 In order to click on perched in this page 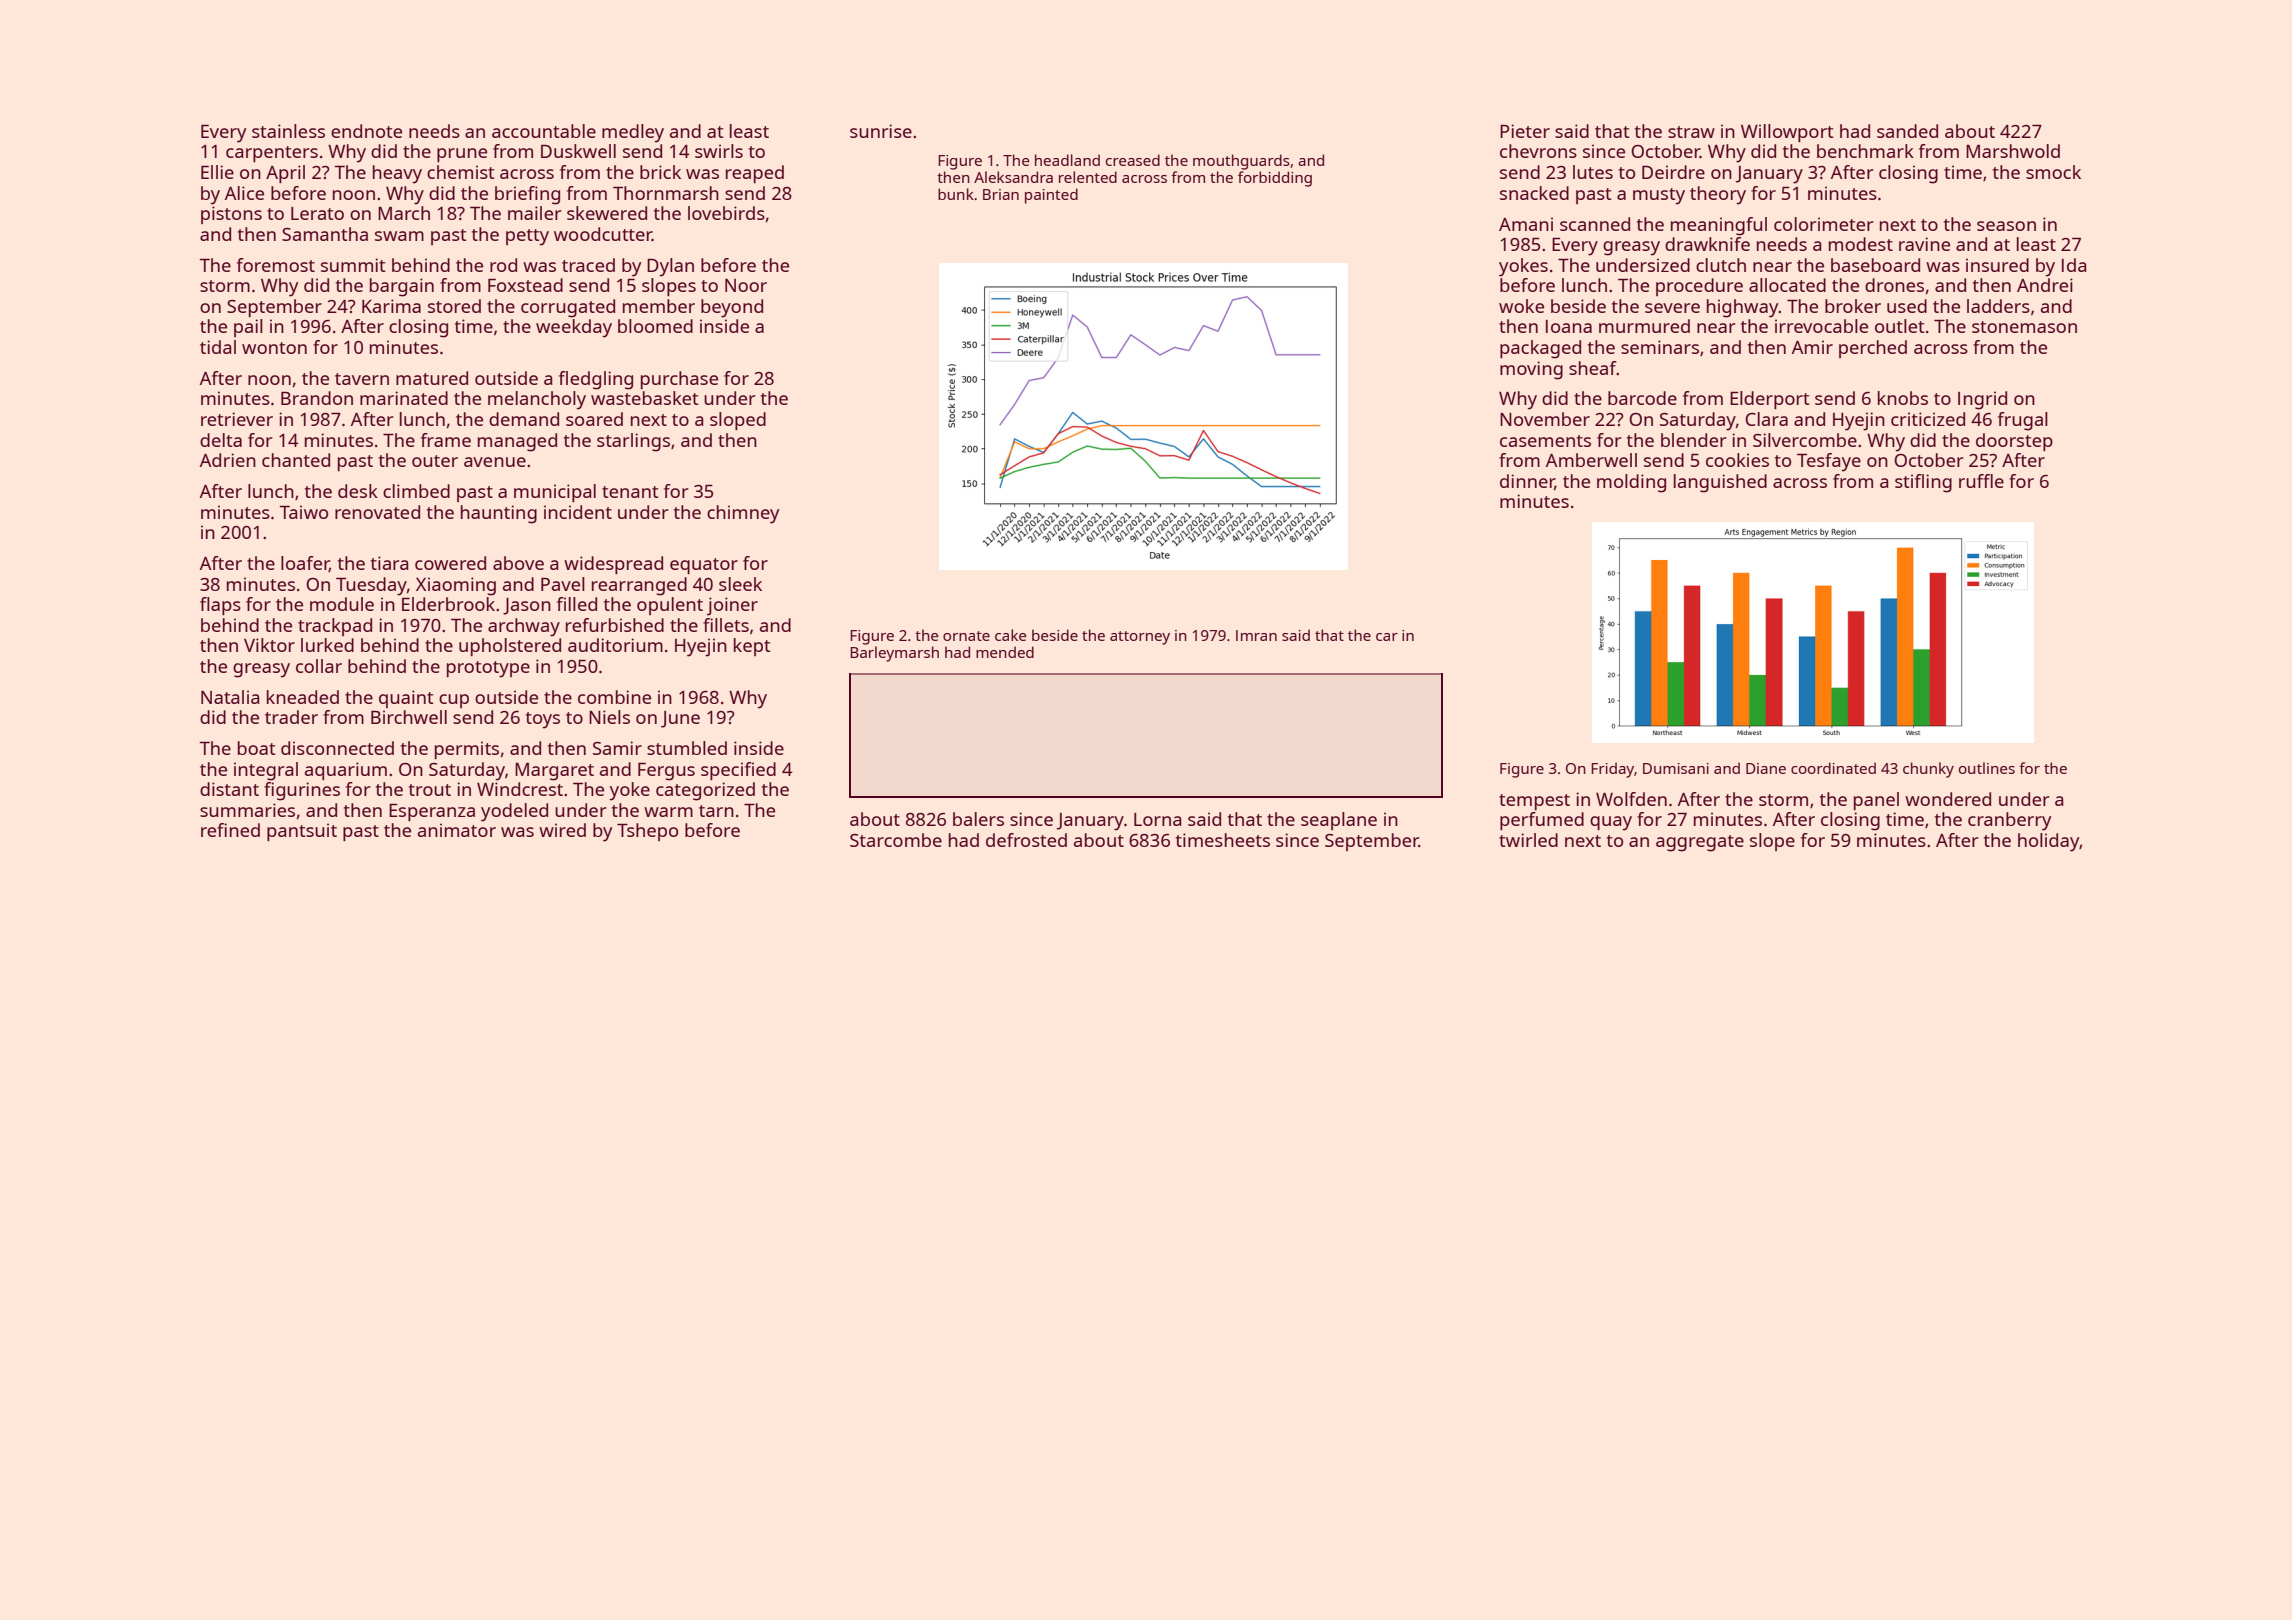, I will do `click(1873, 349)`.
